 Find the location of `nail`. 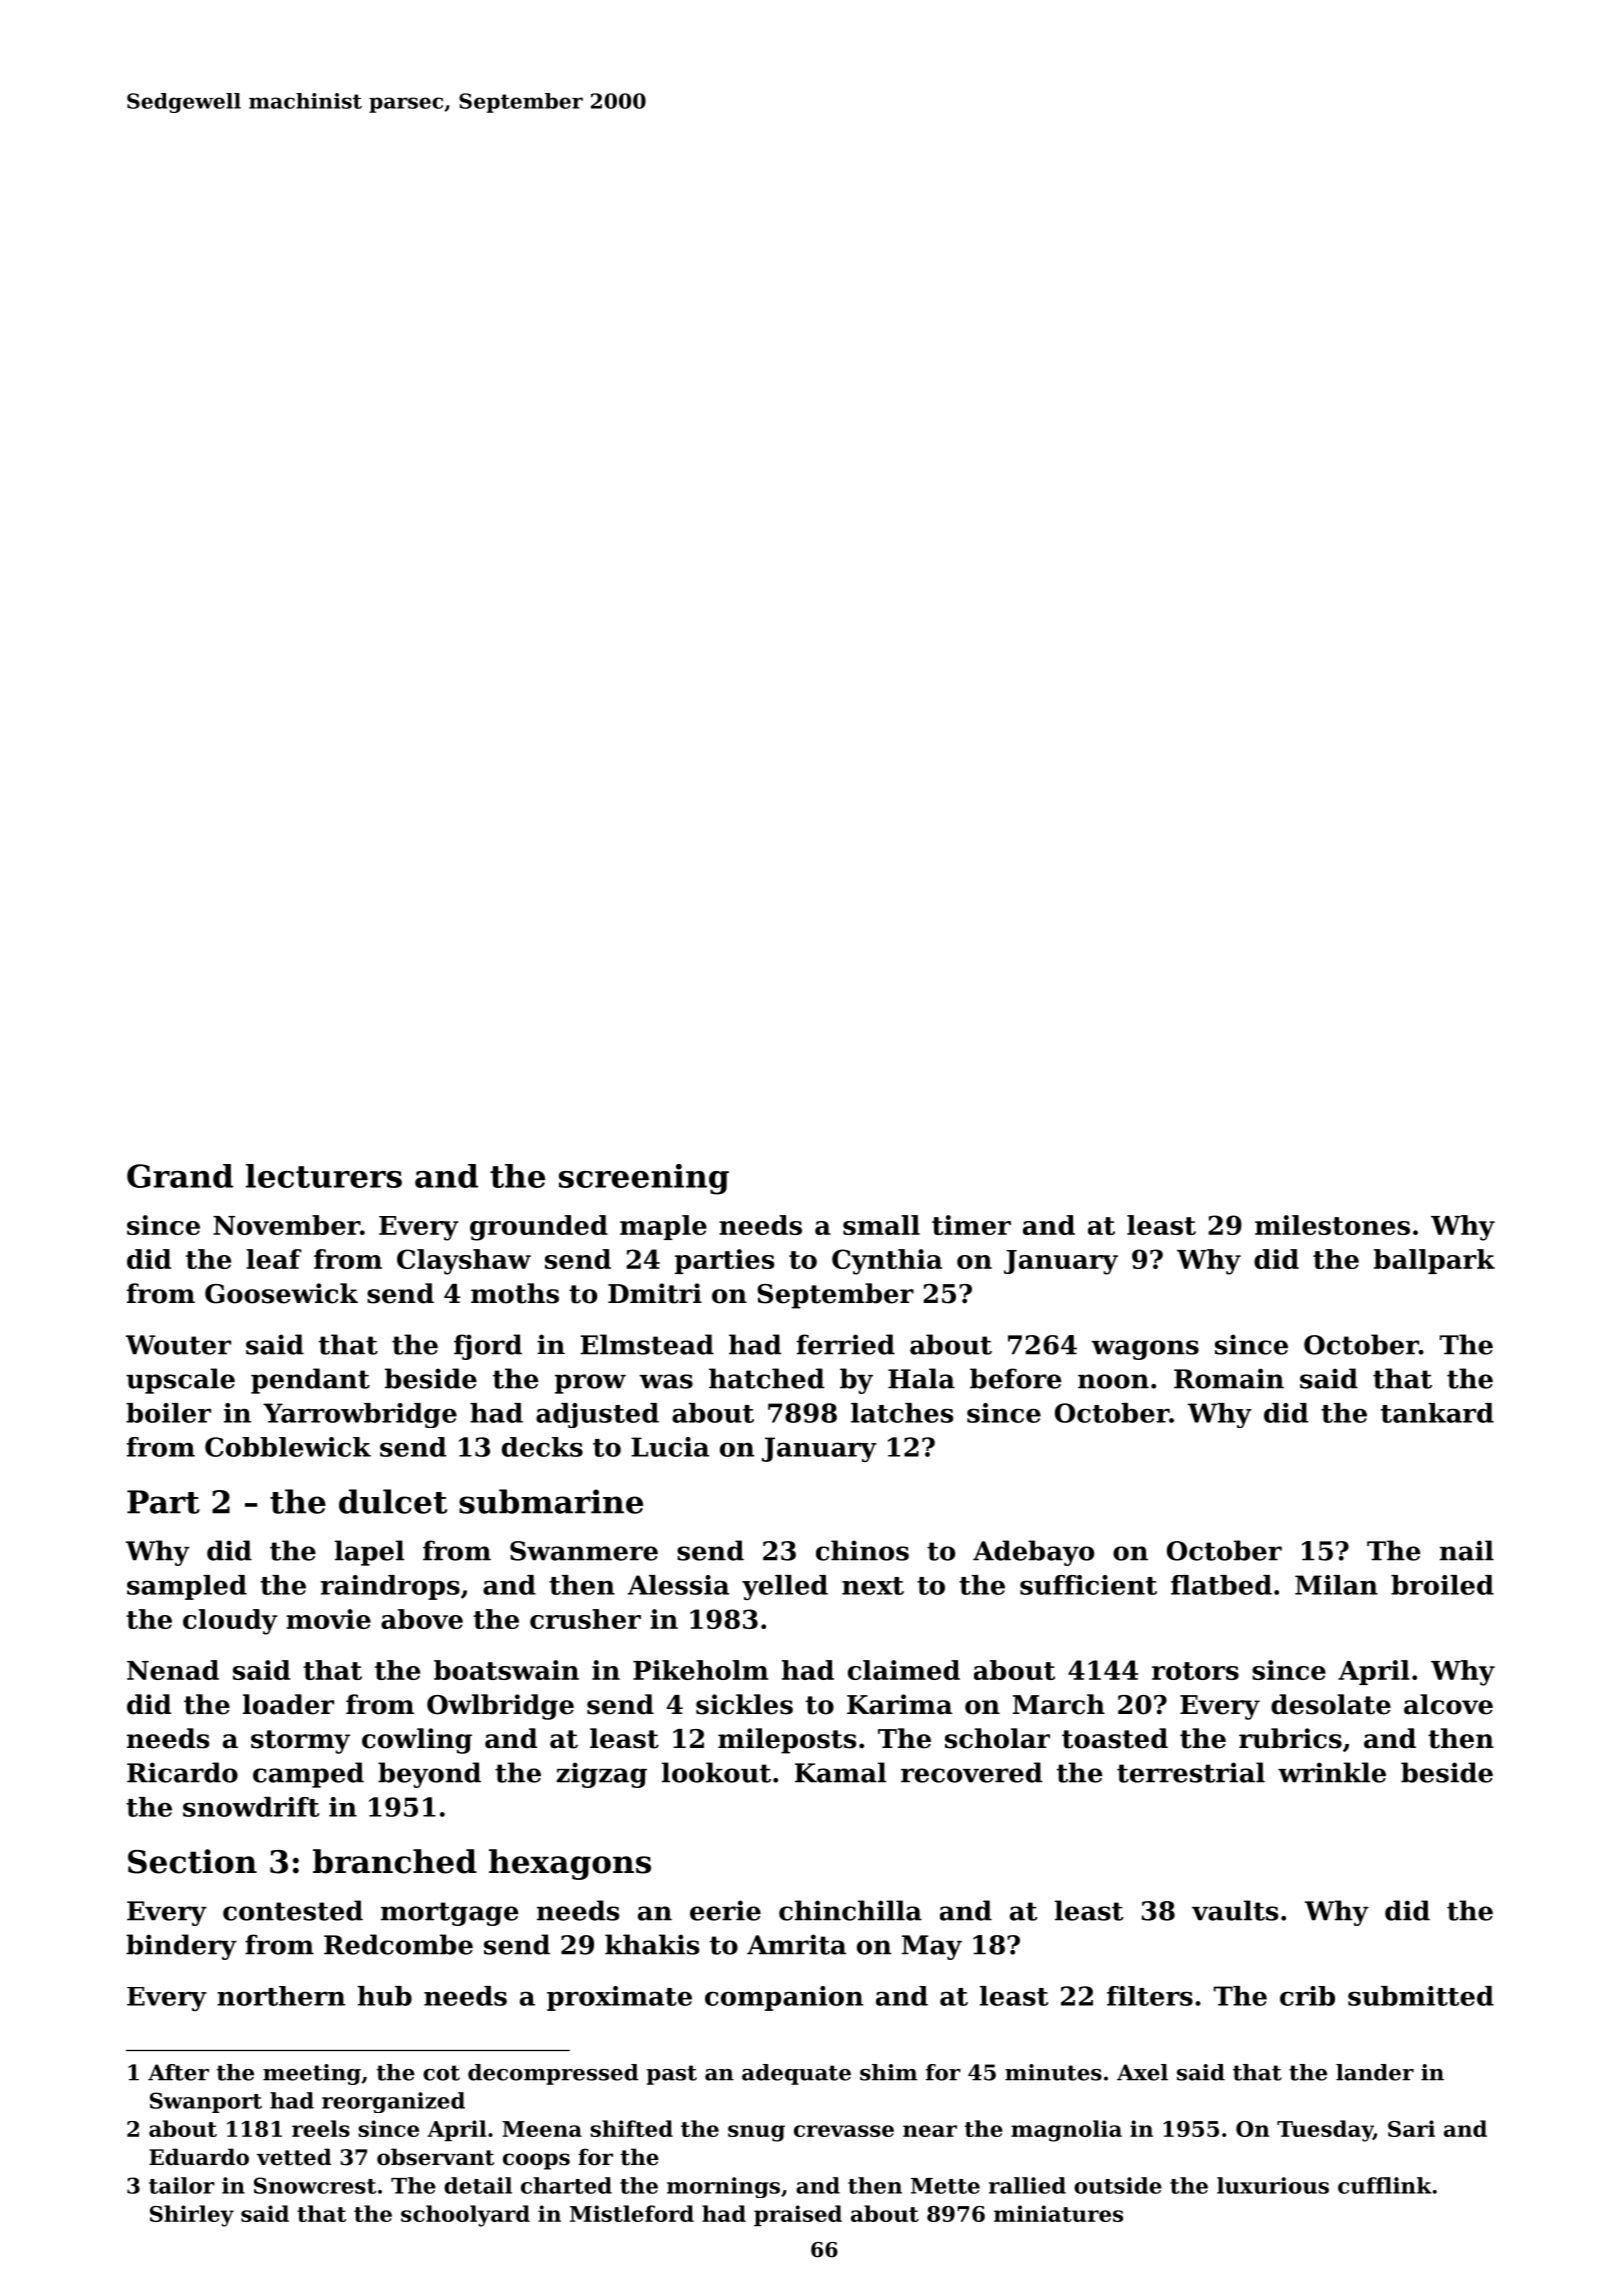

nail is located at coordinates (1467, 1550).
